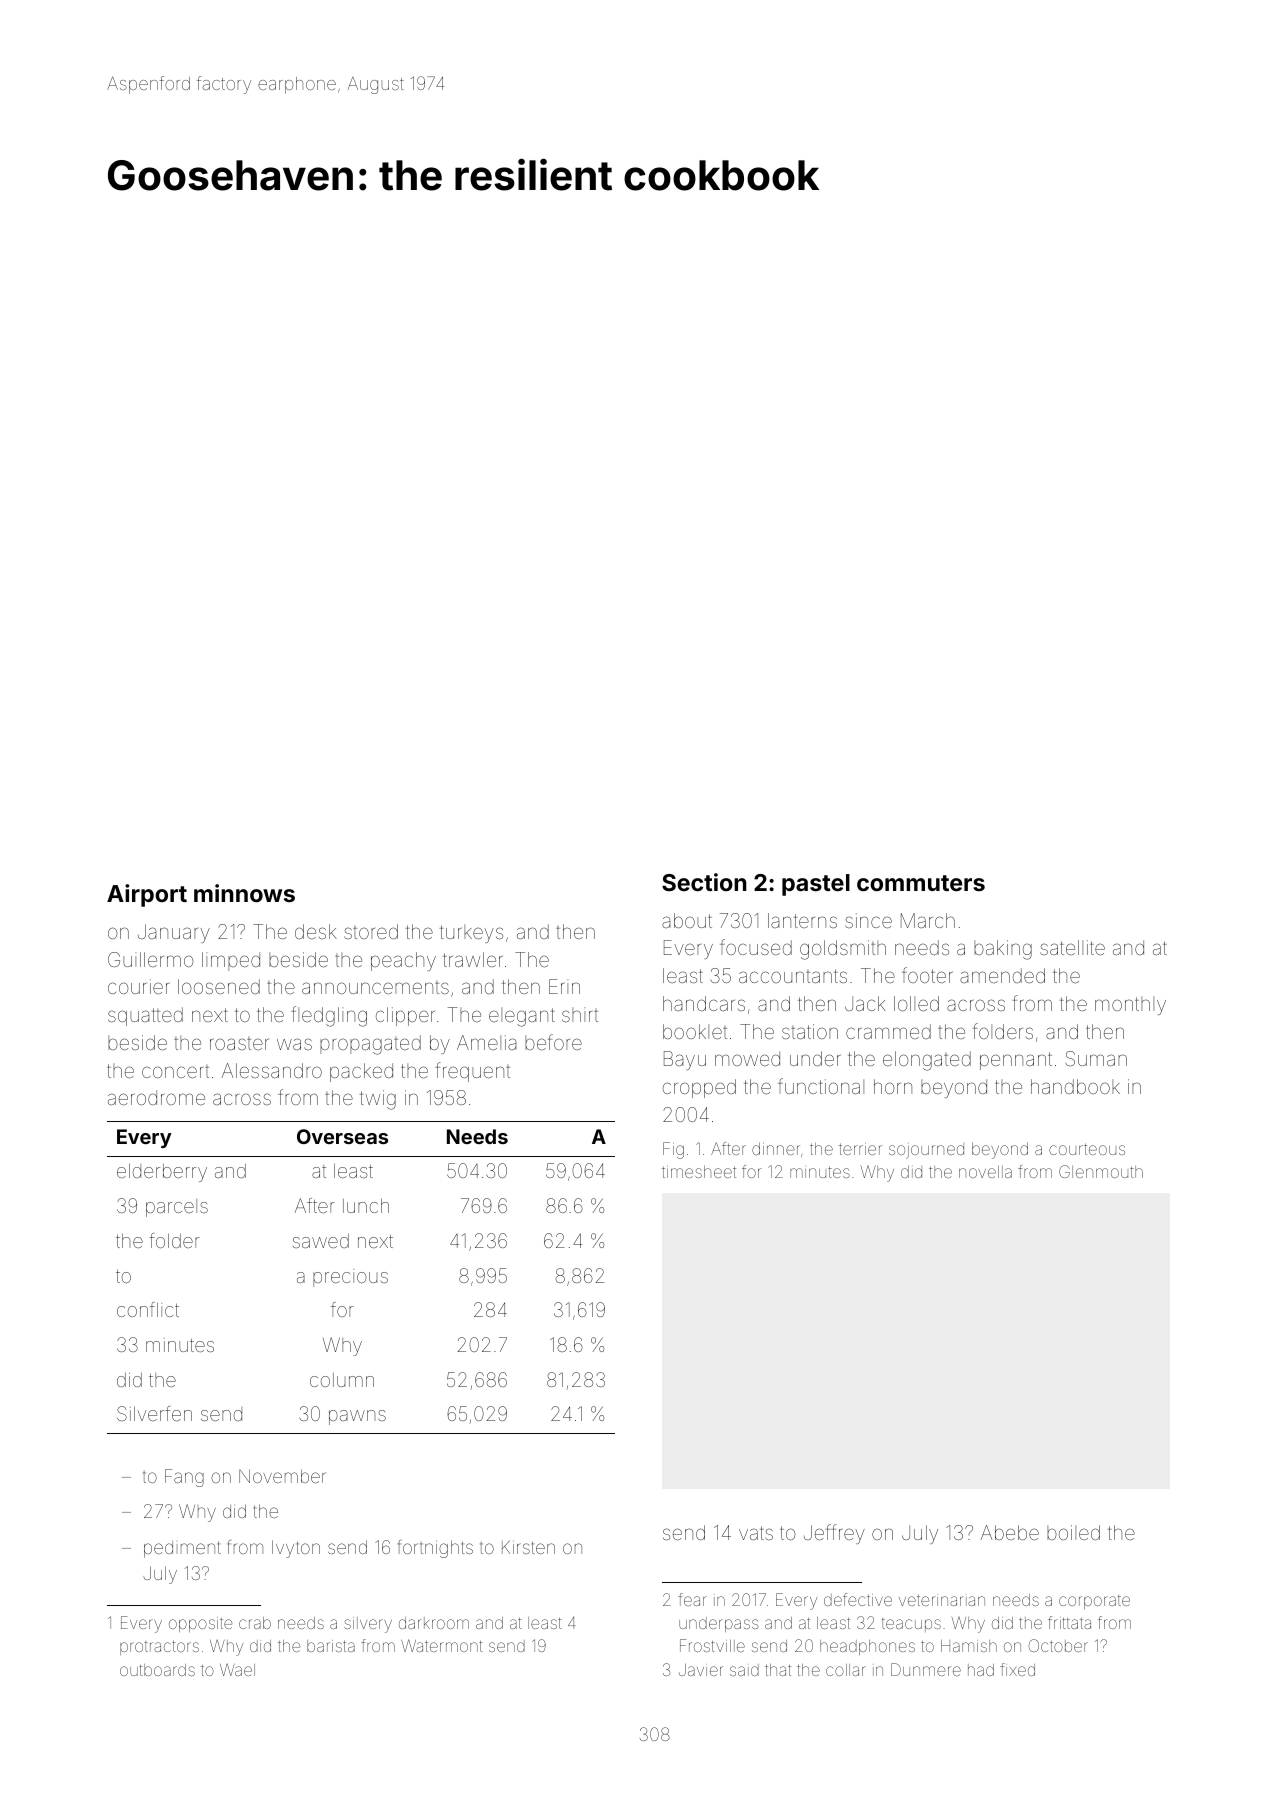  I want to click on column, so click(342, 1380).
